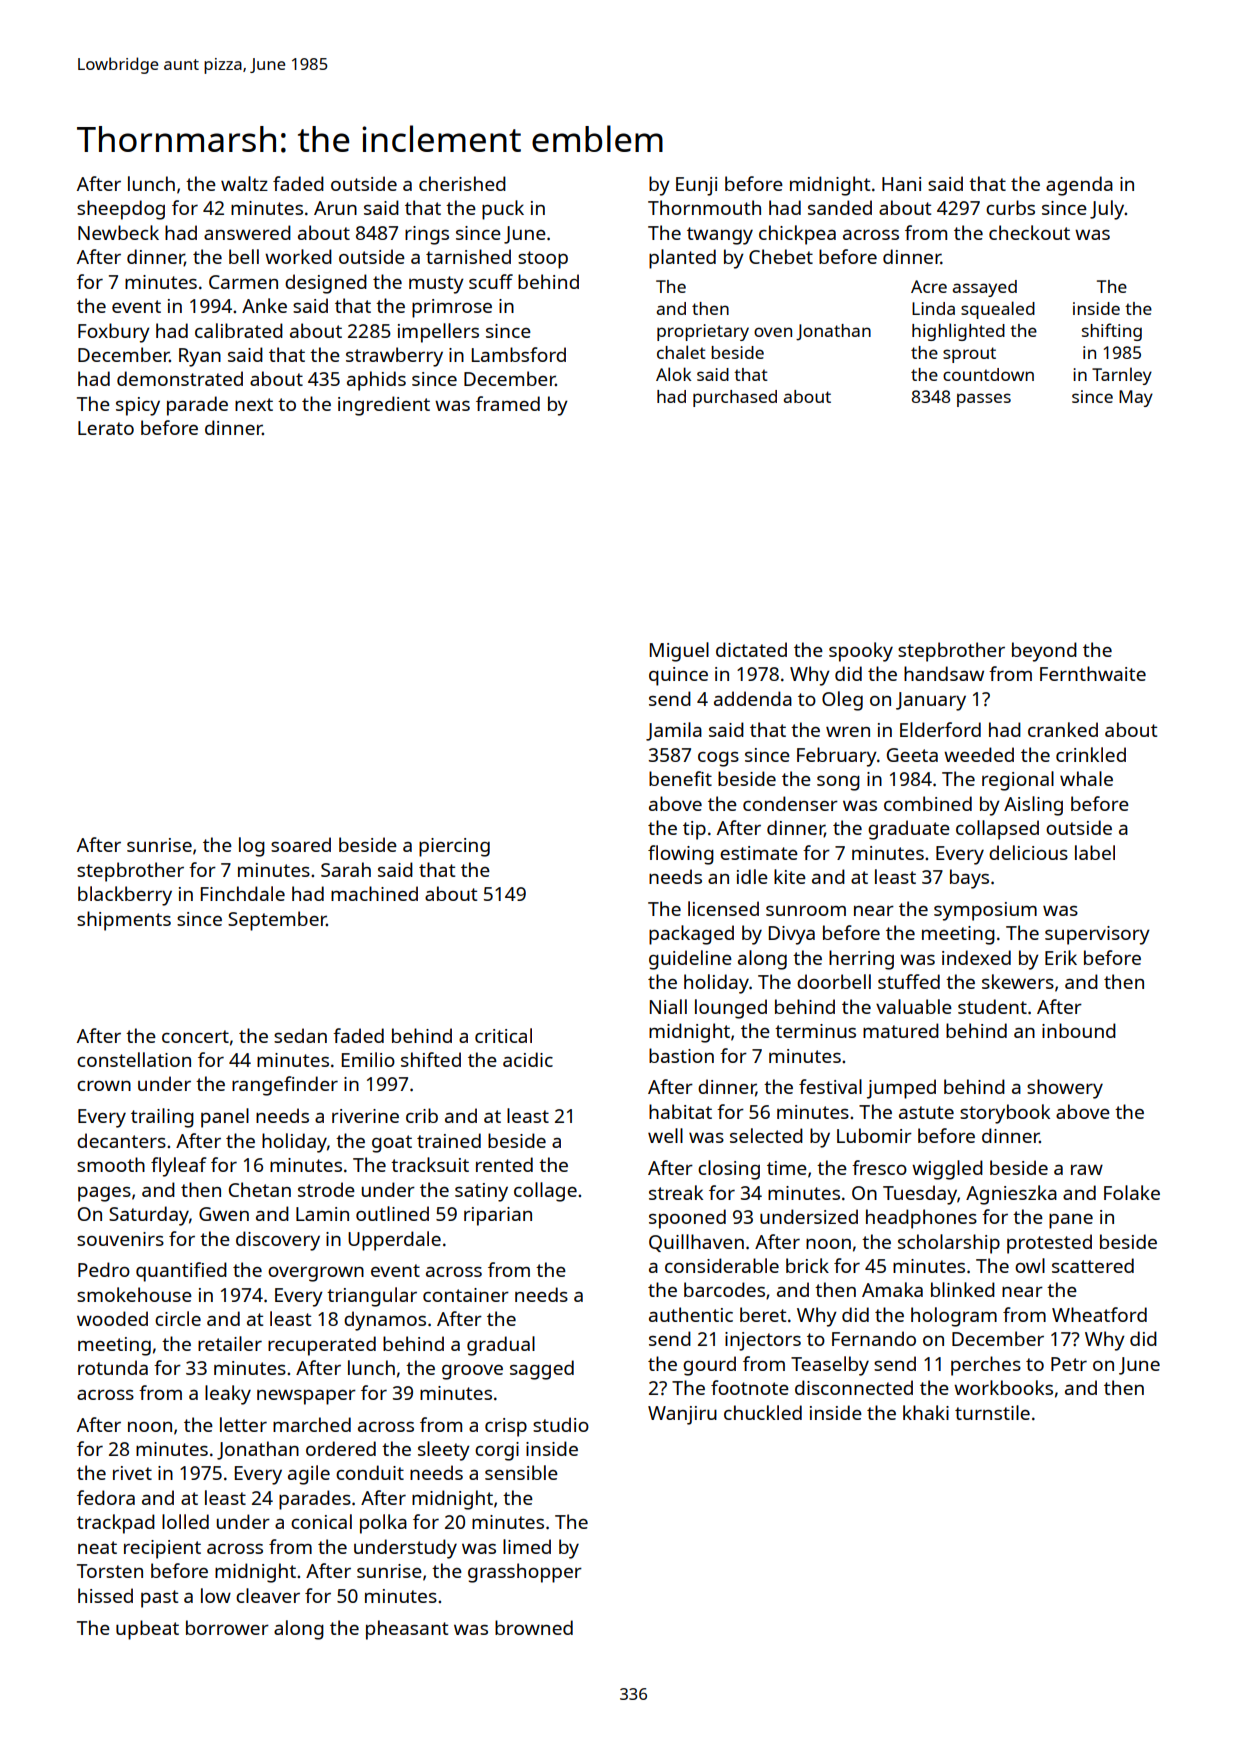 This screenshot has width=1239, height=1753. What do you see at coordinates (696, 186) in the screenshot?
I see `Eunji` at bounding box center [696, 186].
